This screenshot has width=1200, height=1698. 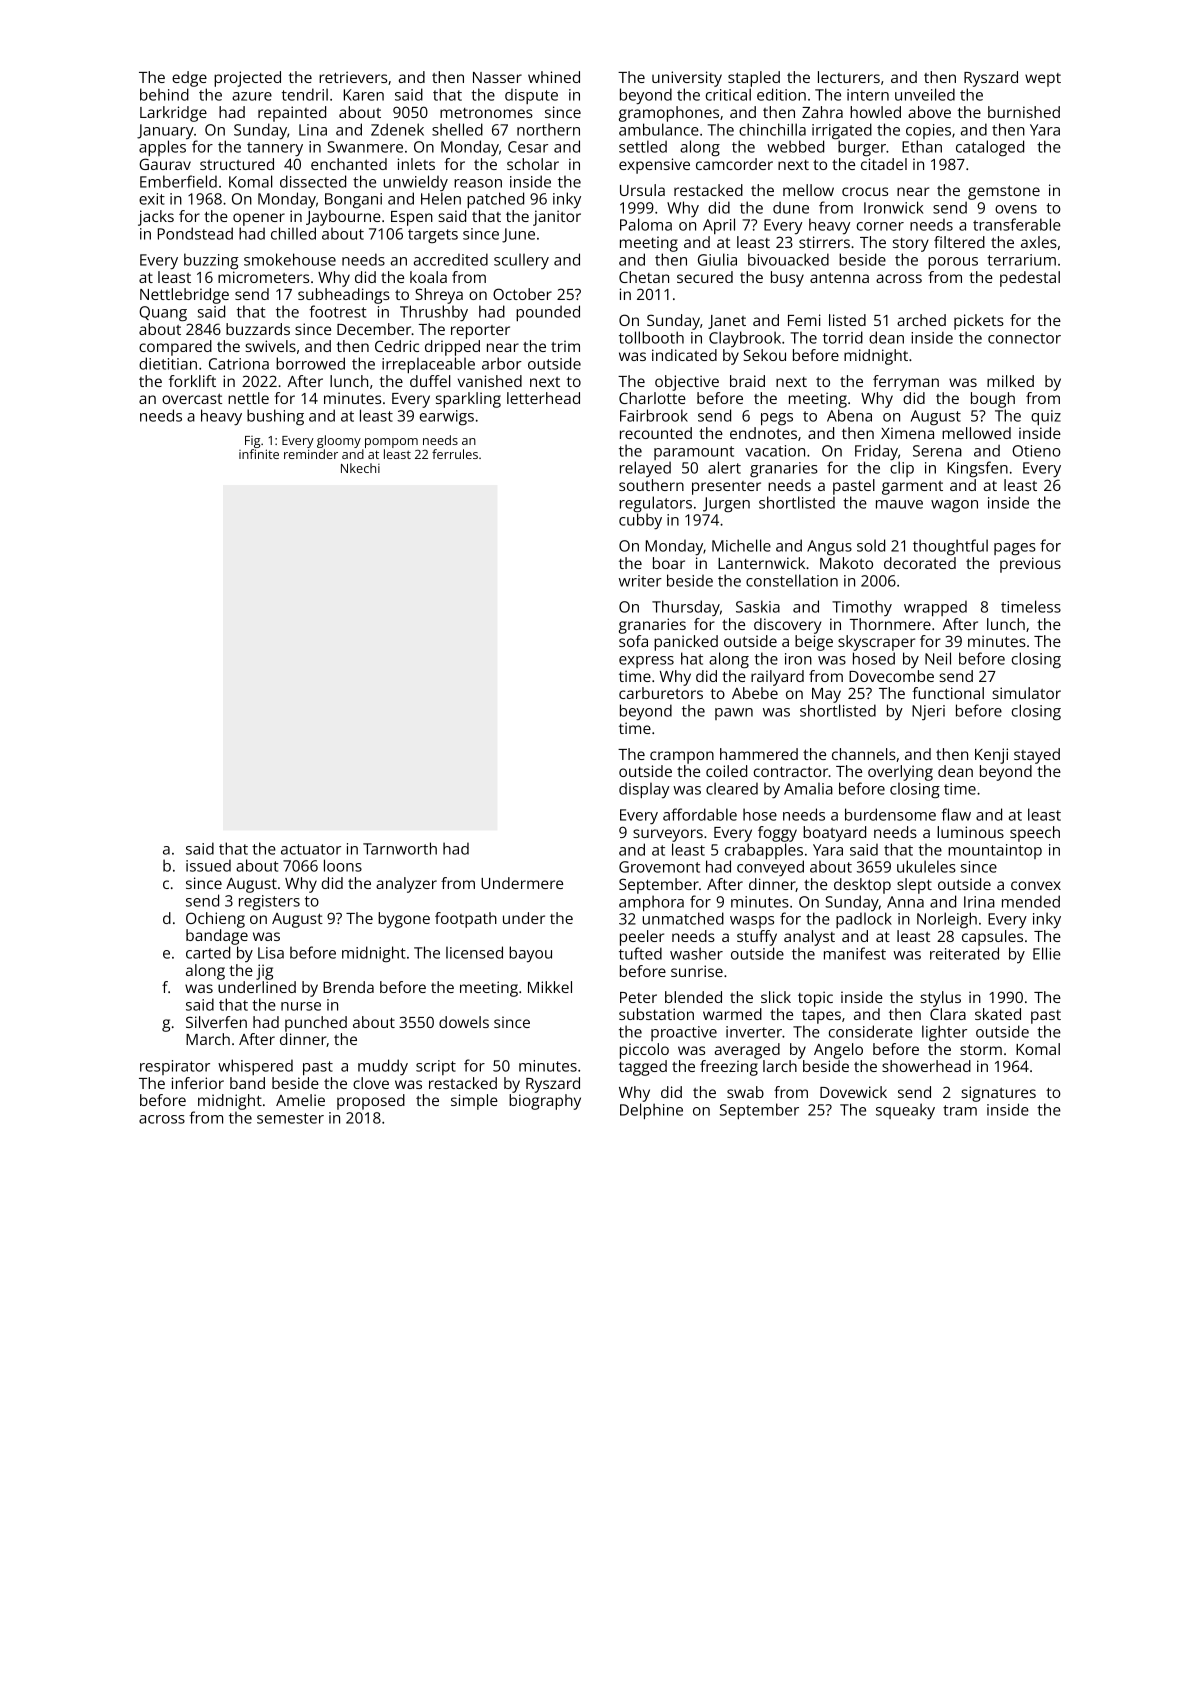 I want to click on Nasser, so click(x=497, y=77).
